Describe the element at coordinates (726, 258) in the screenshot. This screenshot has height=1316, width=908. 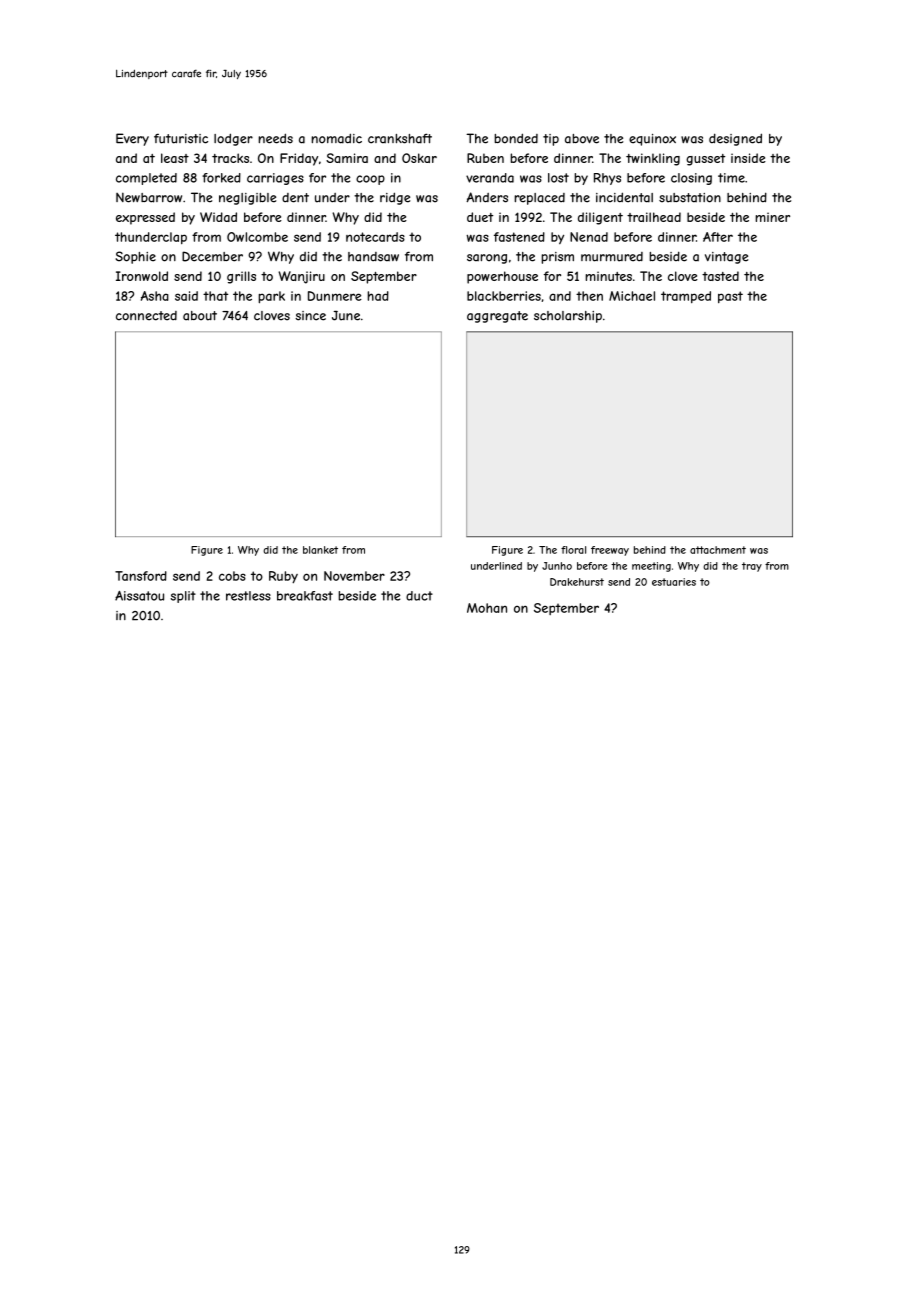
I see `vintage` at that location.
